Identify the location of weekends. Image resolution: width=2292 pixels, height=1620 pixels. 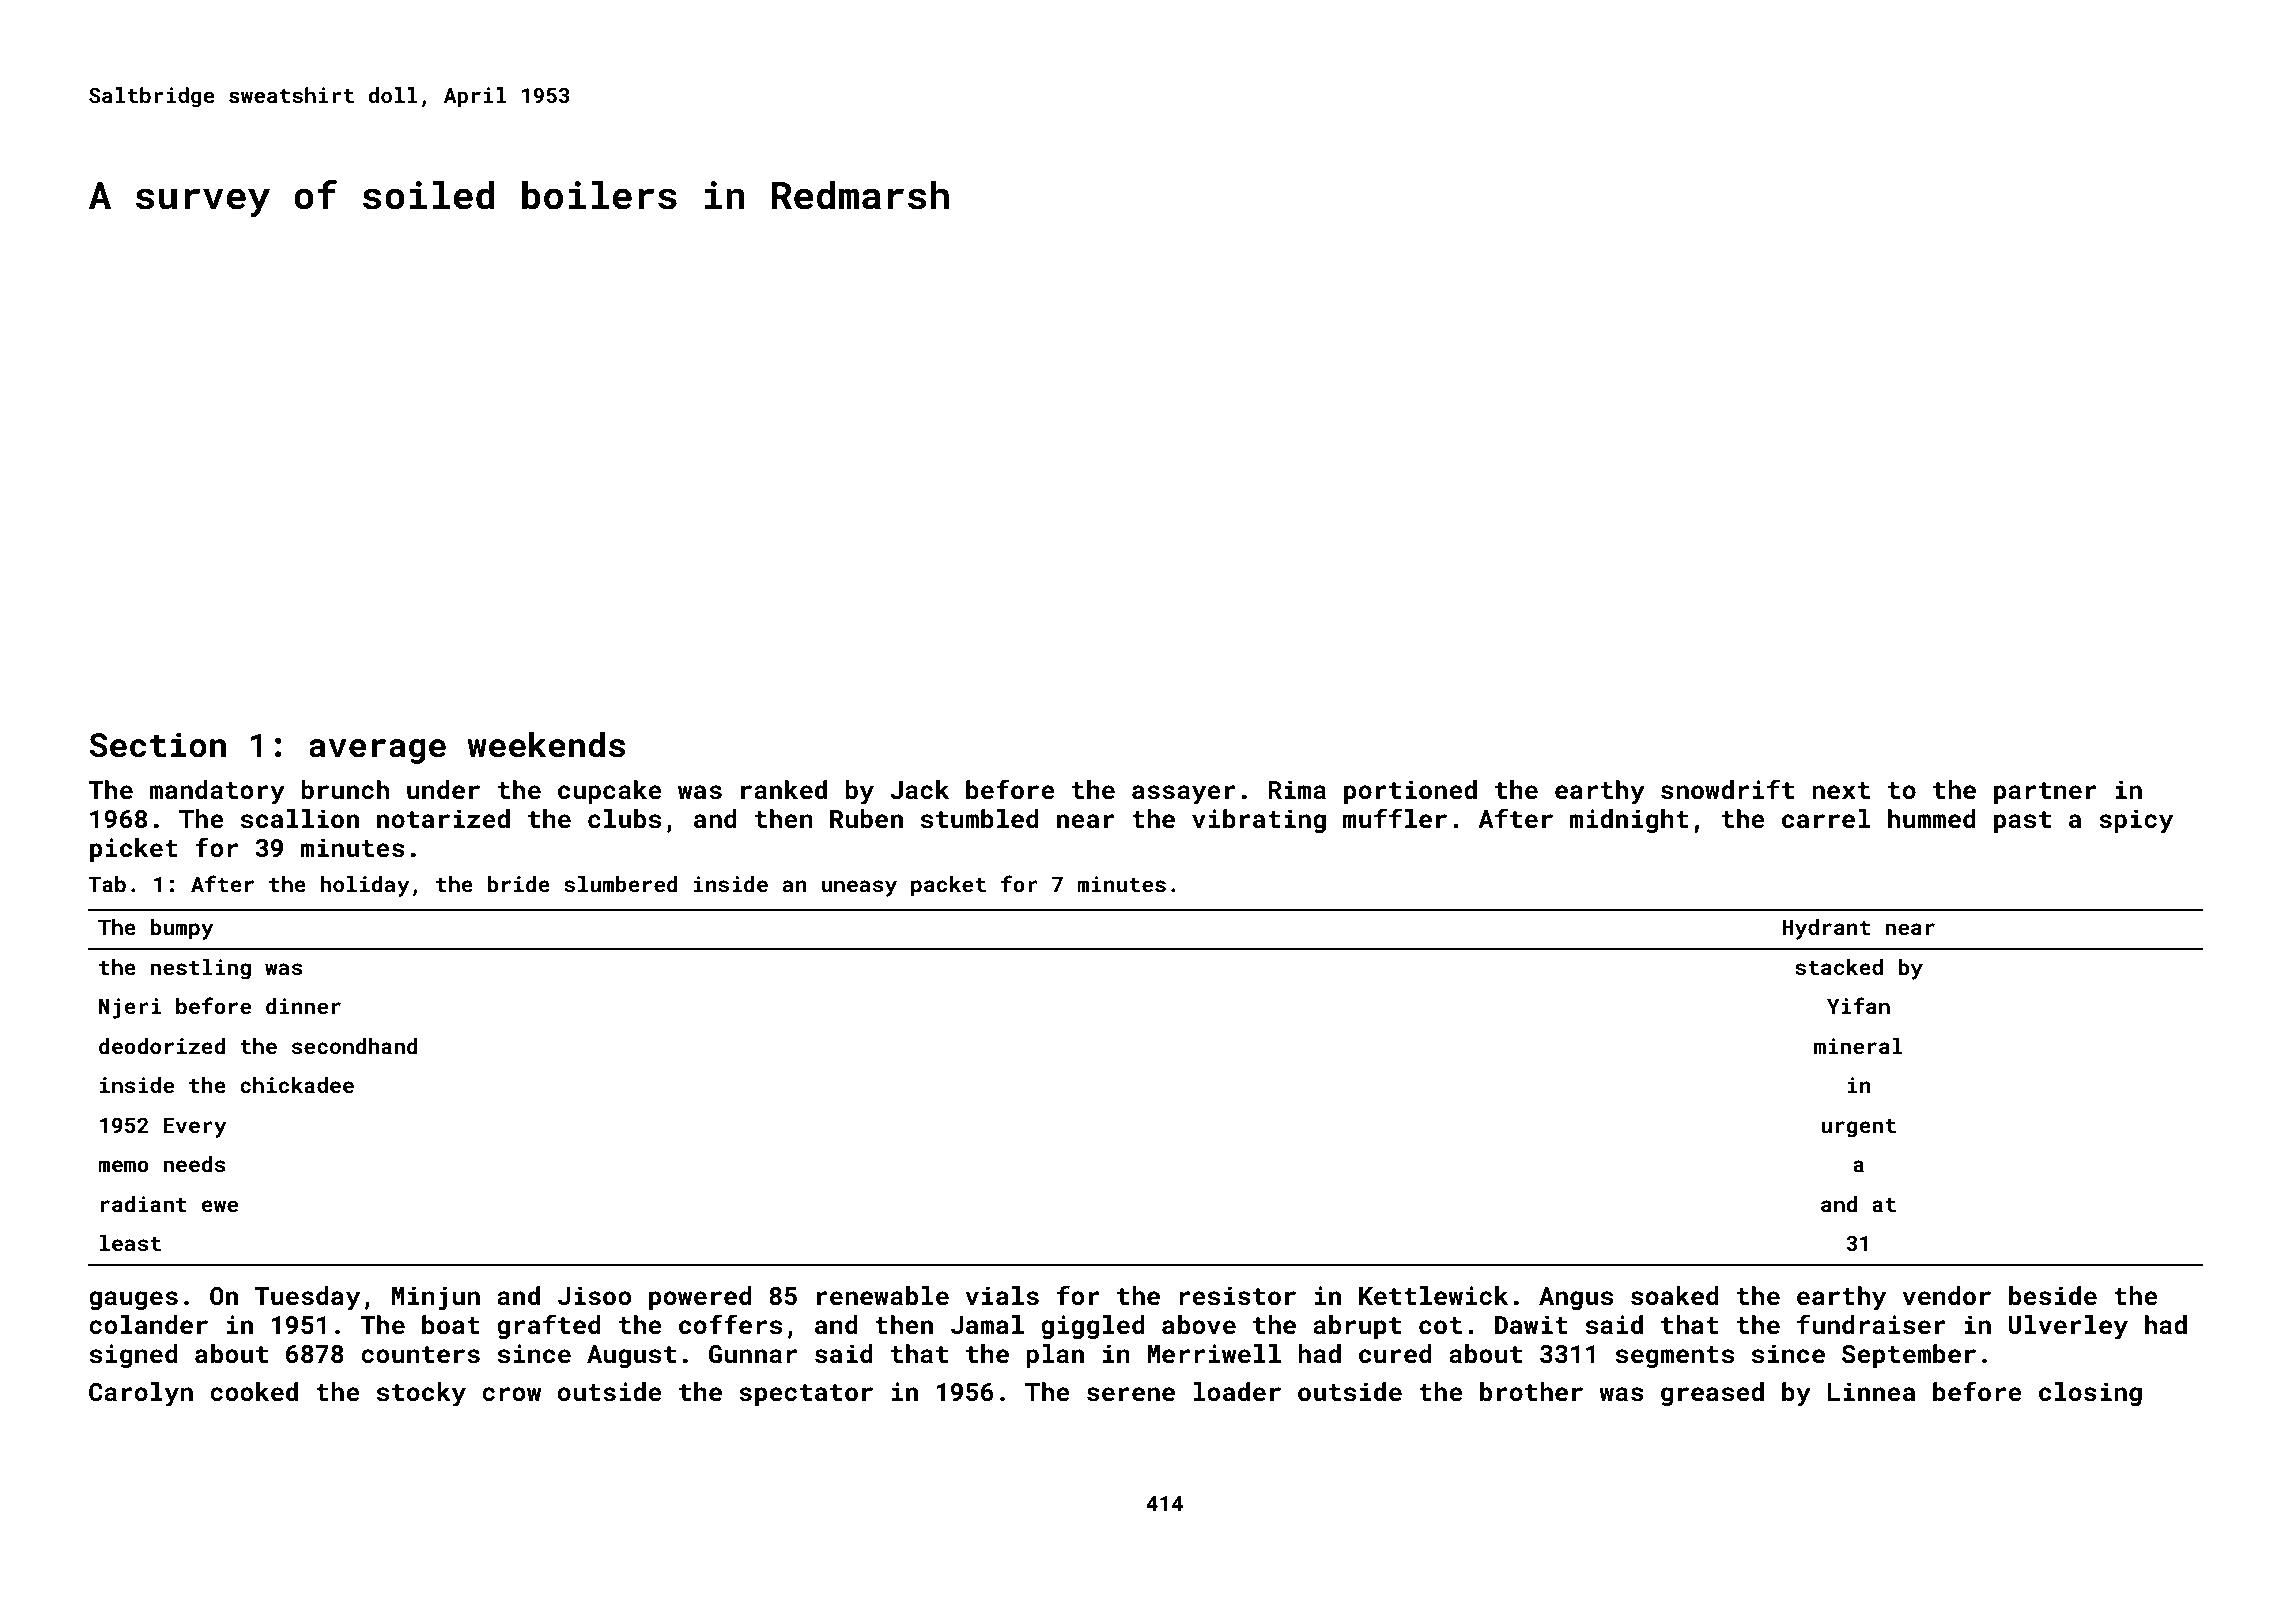
(546, 745).
